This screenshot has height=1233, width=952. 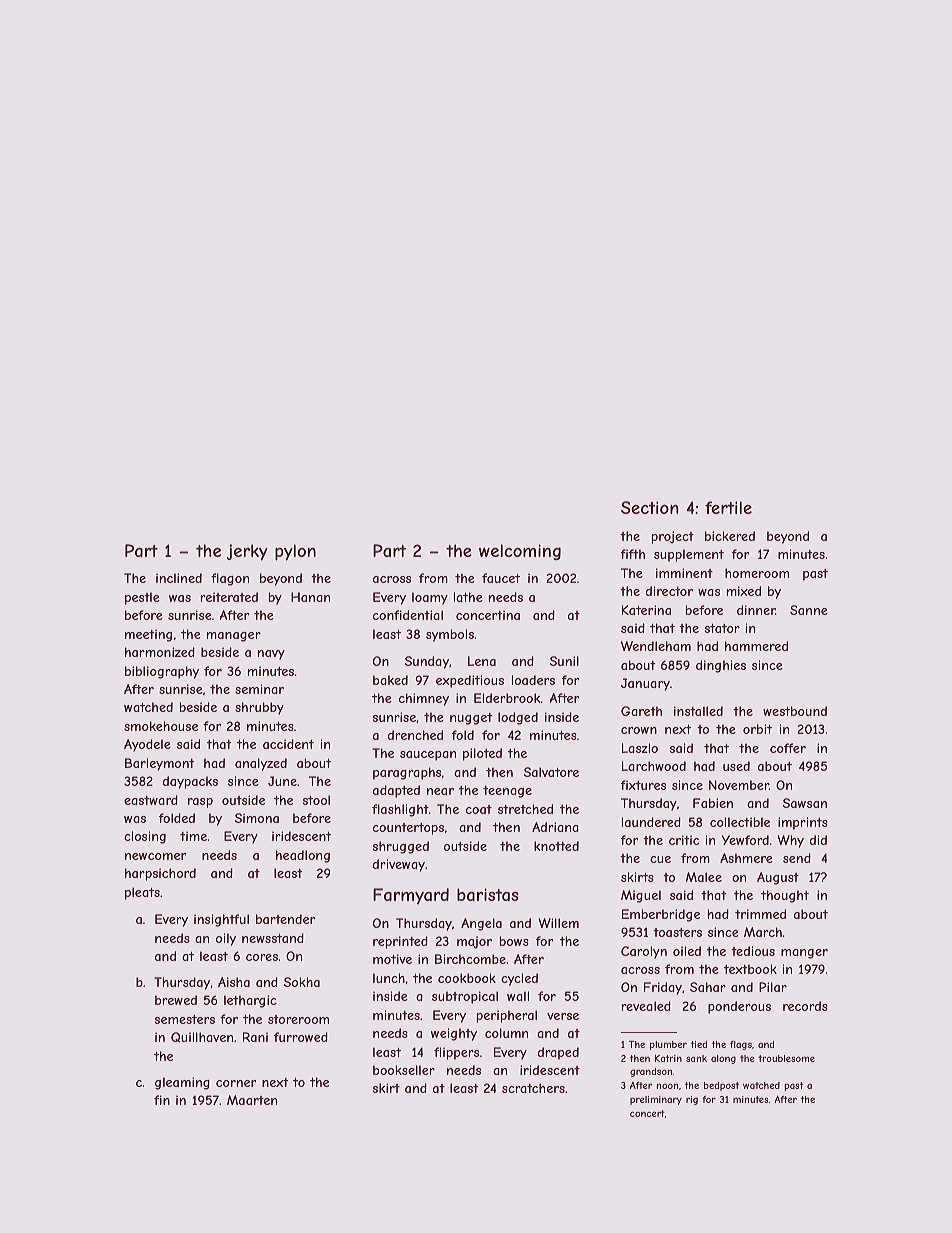 What do you see at coordinates (698, 711) in the screenshot?
I see `installed` at bounding box center [698, 711].
